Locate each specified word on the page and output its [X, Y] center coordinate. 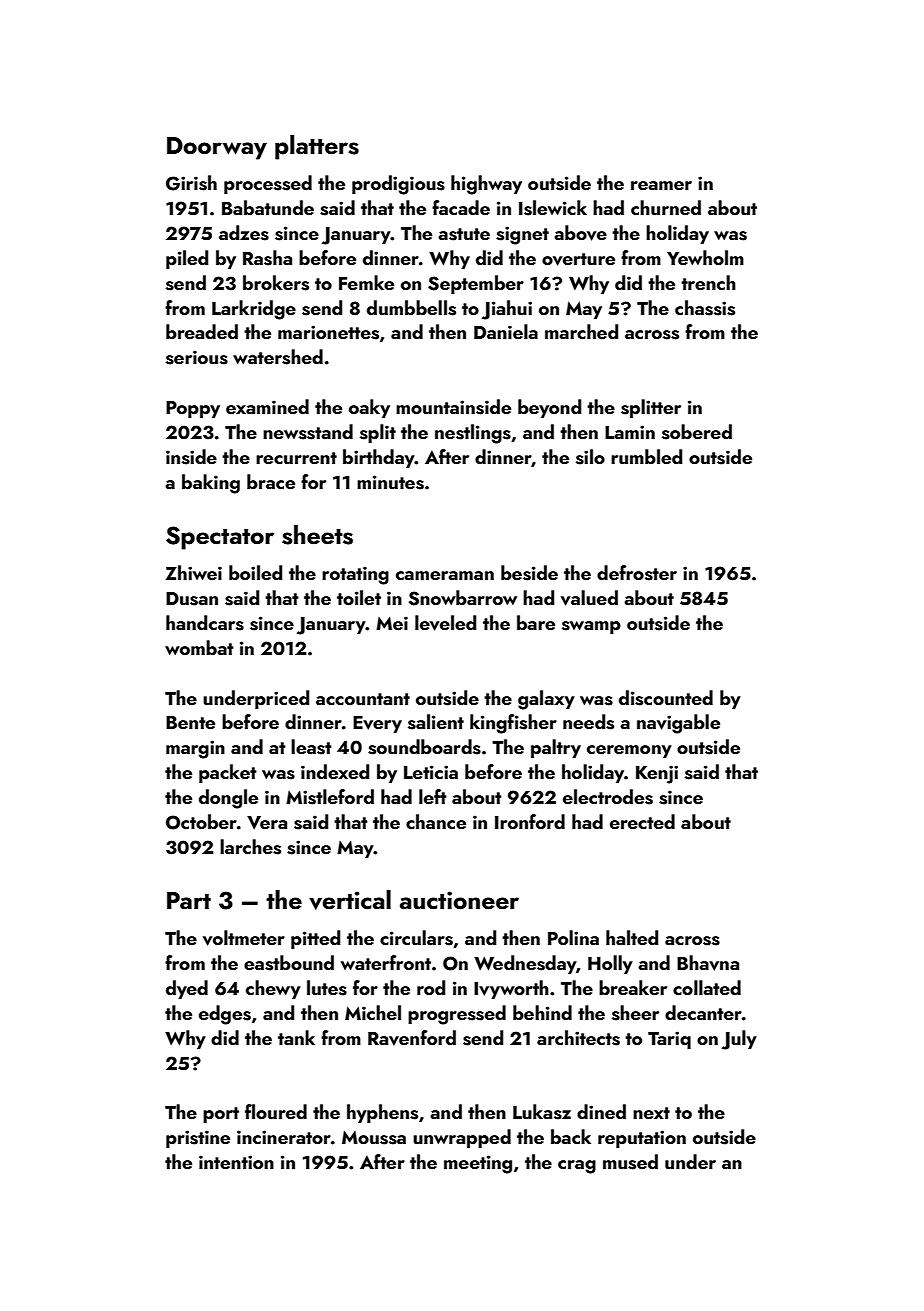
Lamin [630, 432]
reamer [661, 185]
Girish [191, 183]
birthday [379, 458]
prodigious [398, 185]
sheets [317, 535]
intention [236, 1162]
